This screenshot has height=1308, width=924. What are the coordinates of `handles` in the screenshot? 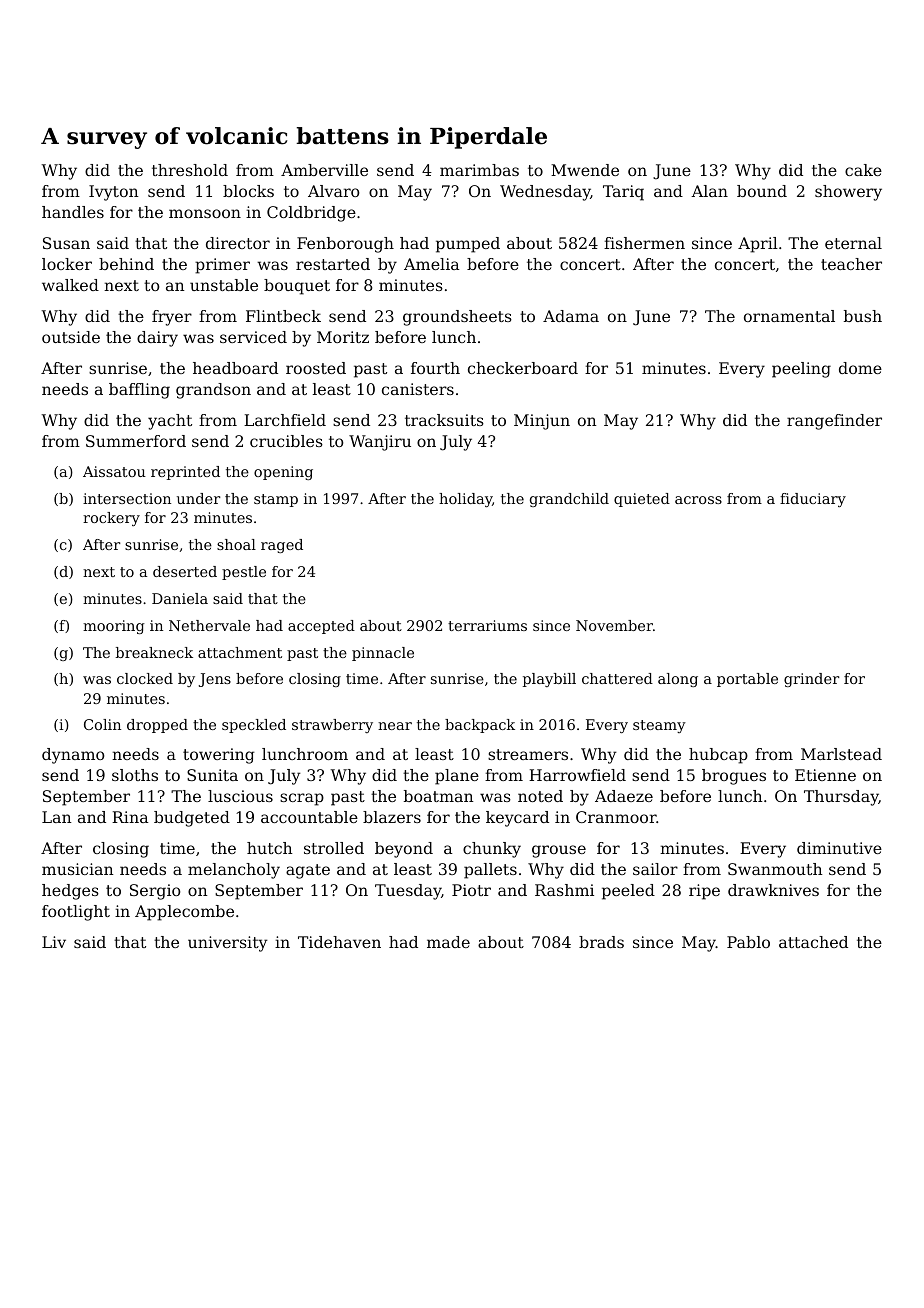 It's located at (73, 212).
